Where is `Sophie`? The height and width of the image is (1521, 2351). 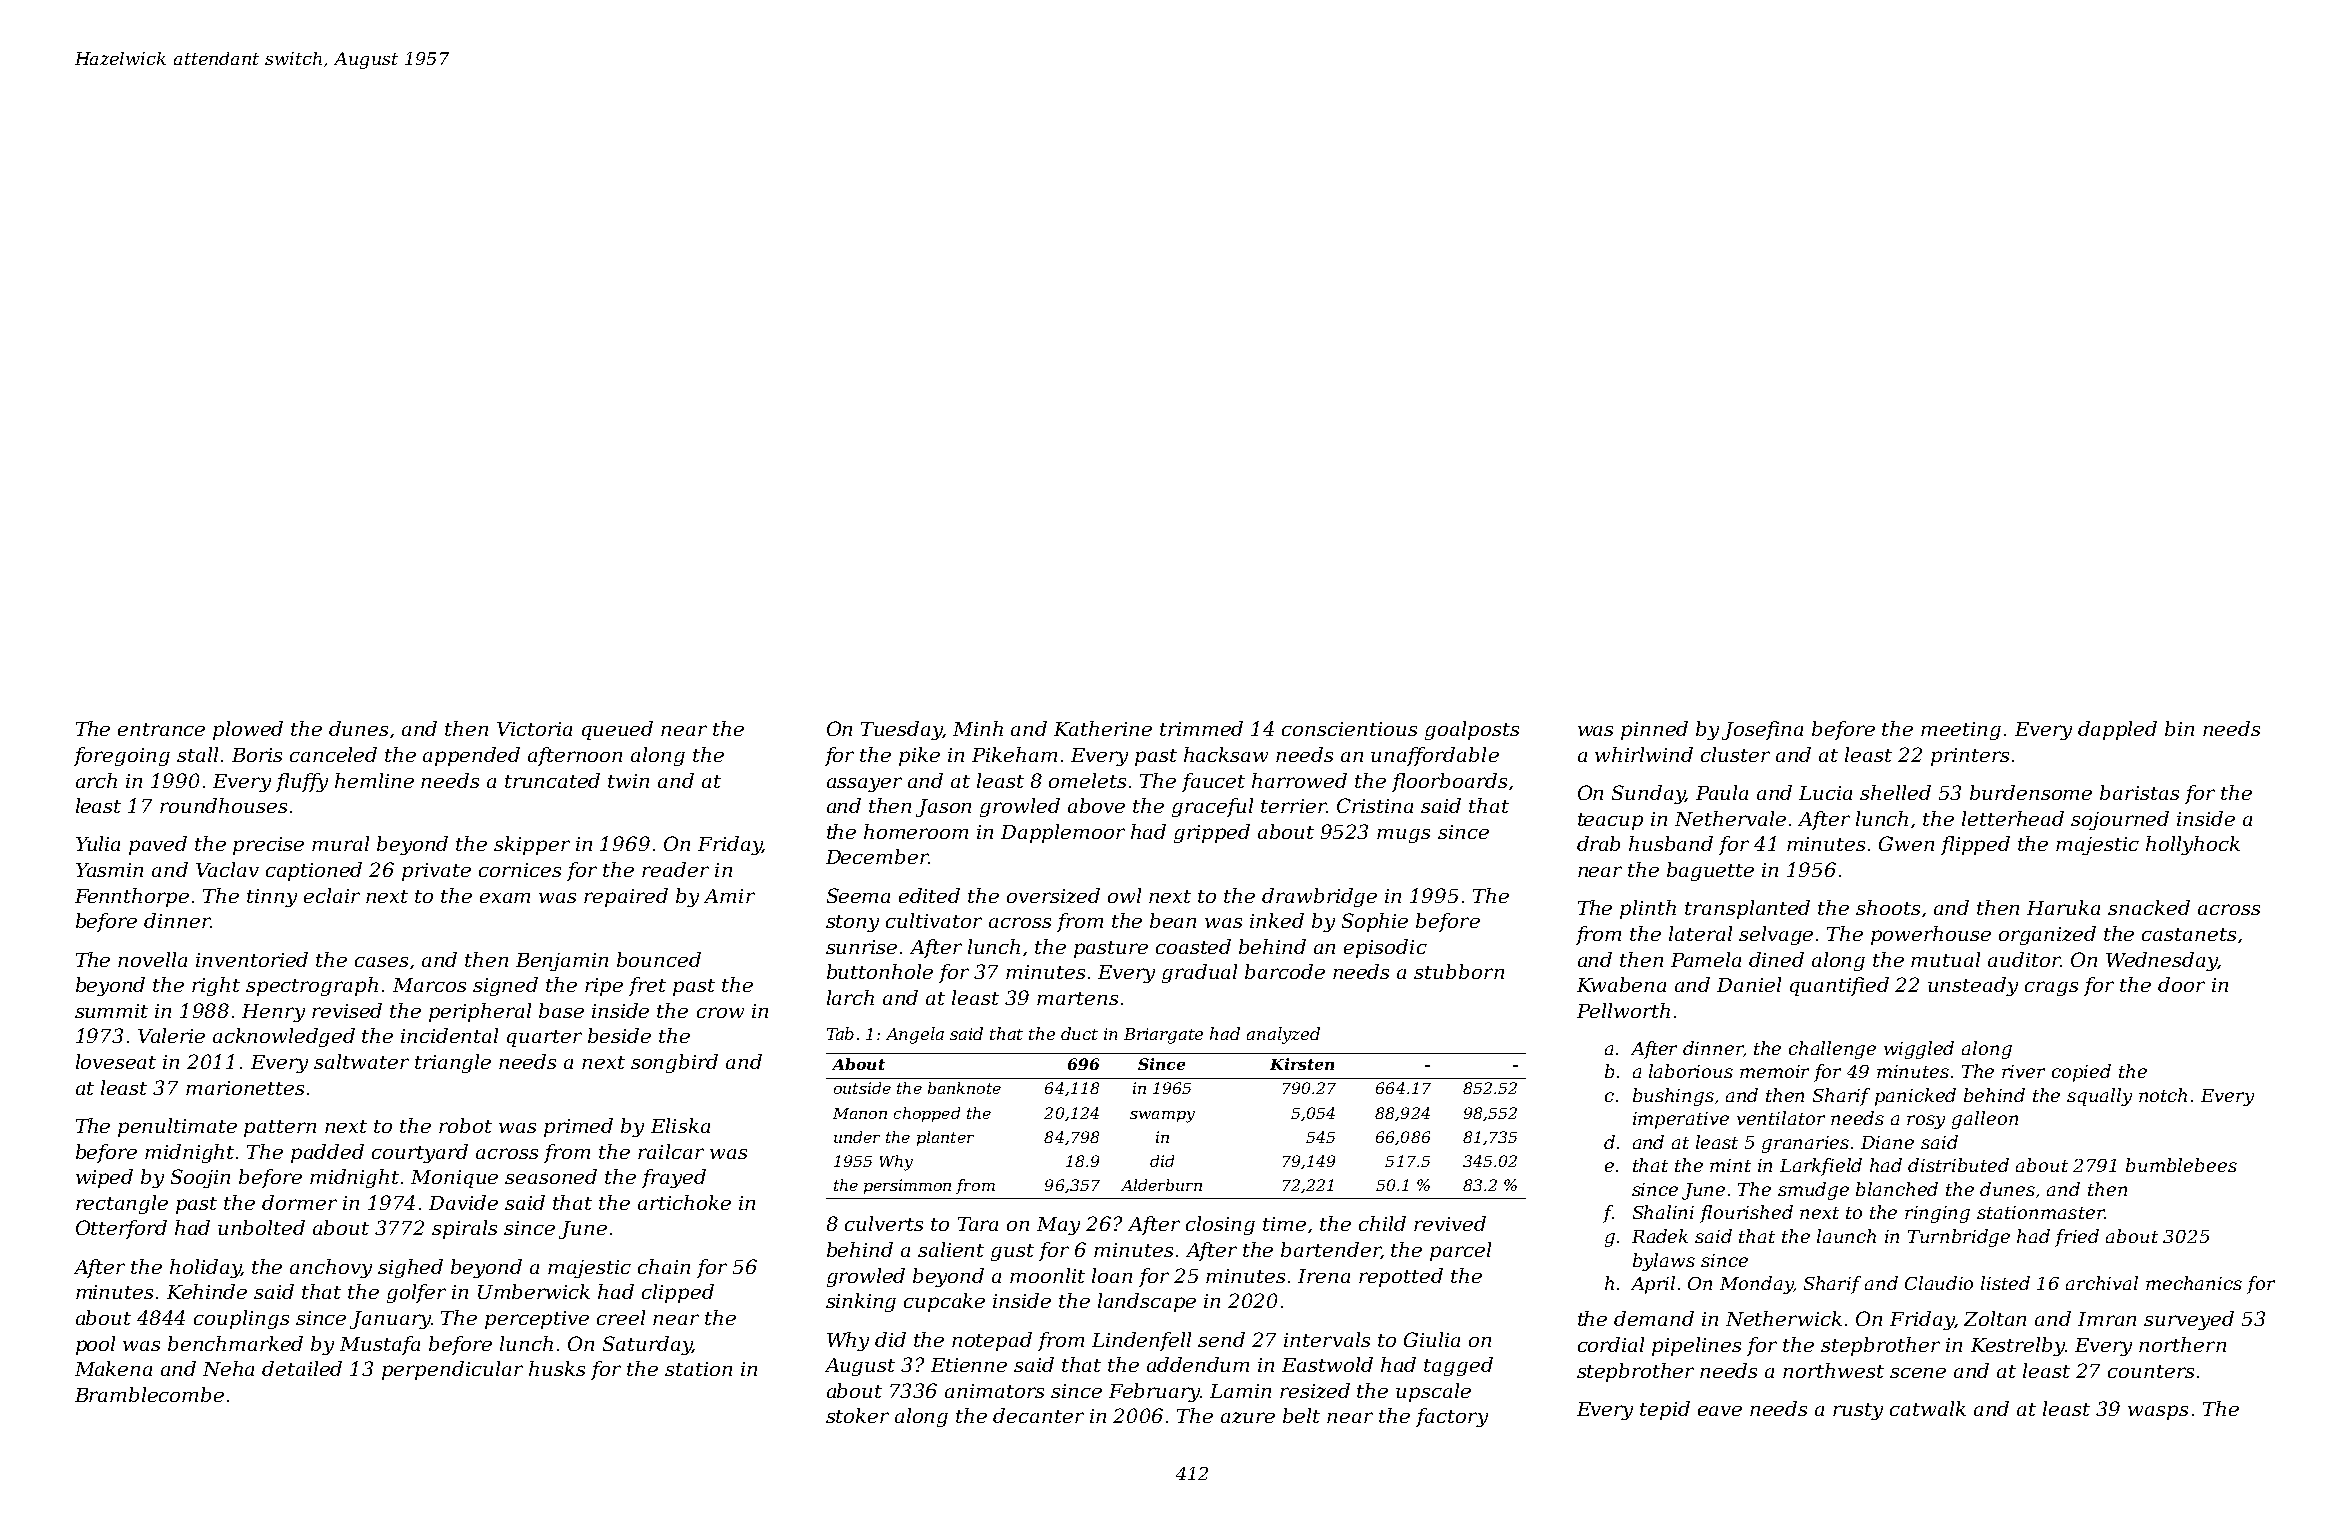
Sophie is located at coordinates (1375, 922).
